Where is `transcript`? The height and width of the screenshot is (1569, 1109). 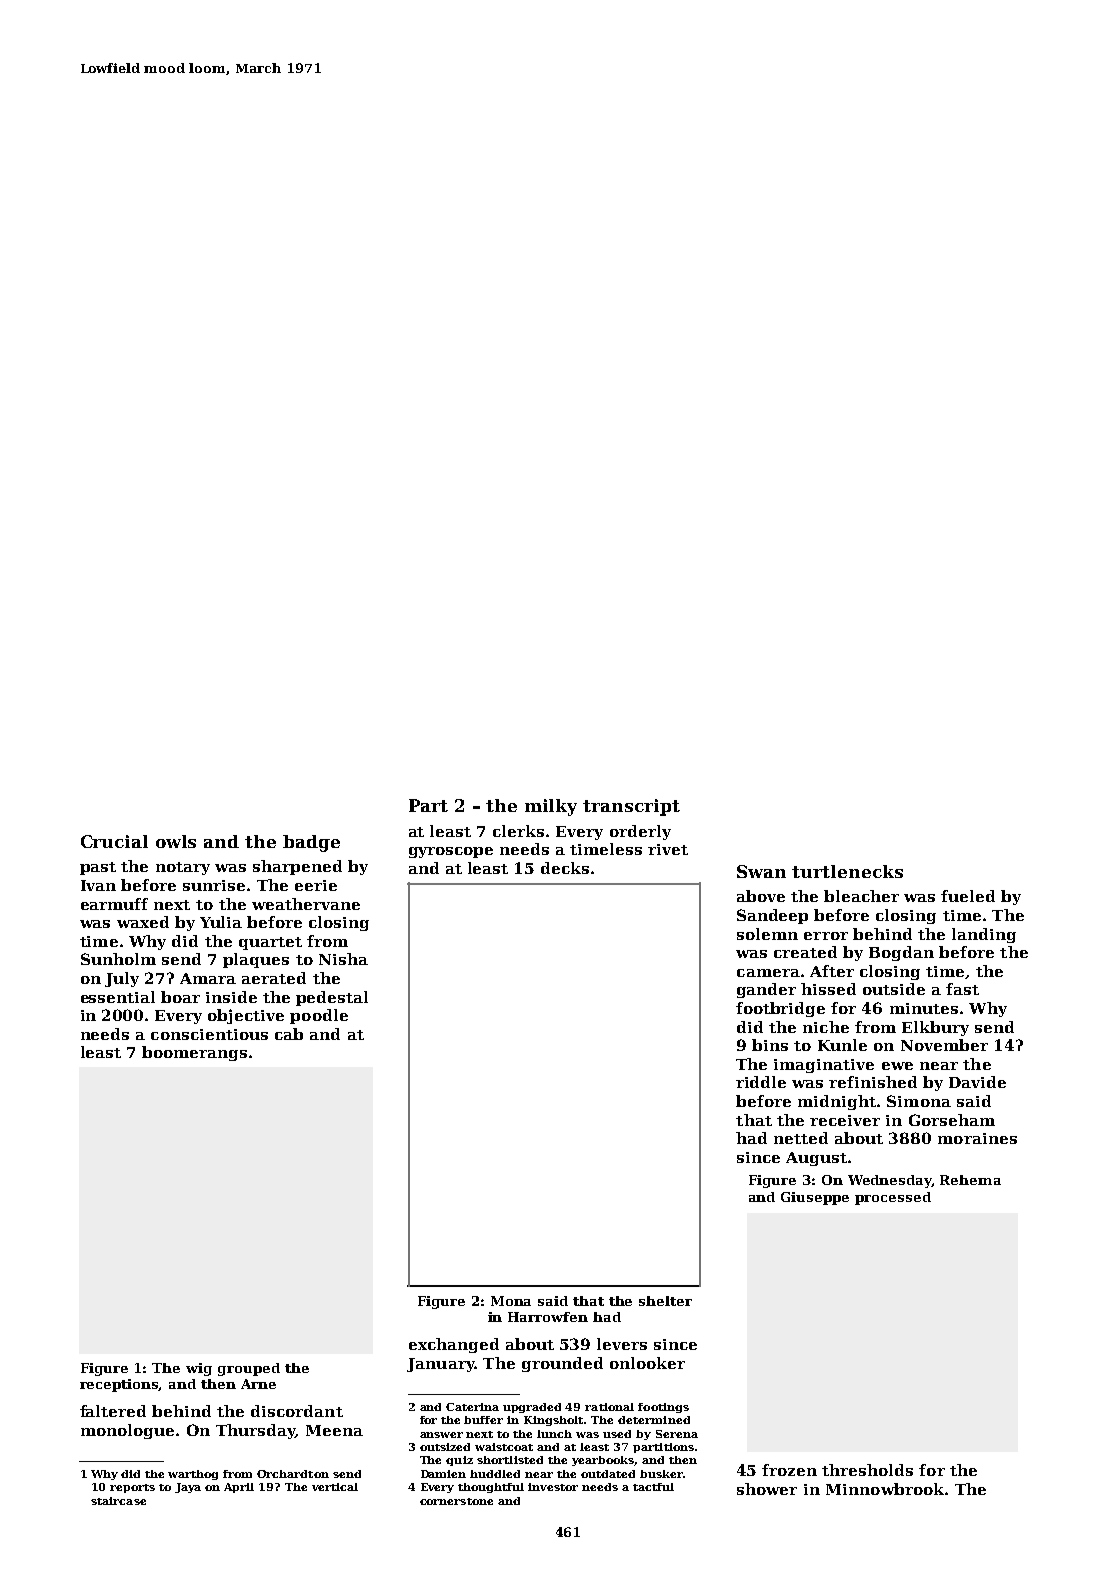 transcript is located at coordinates (631, 807).
